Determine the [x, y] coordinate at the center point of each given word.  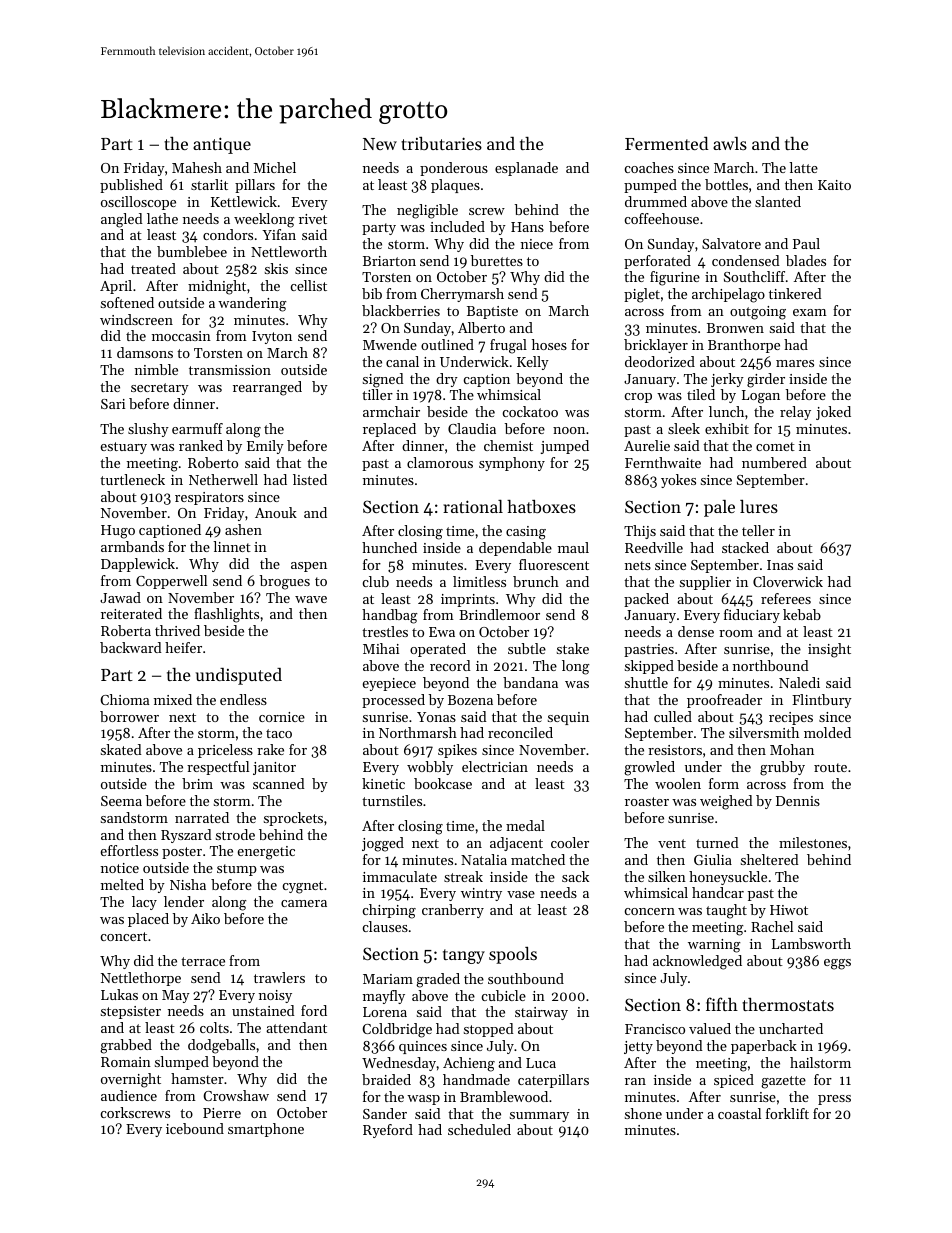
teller [758, 530]
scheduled [479, 1129]
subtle [527, 648]
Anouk [276, 512]
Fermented [667, 143]
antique [222, 145]
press [834, 1100]
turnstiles [392, 800]
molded [827, 732]
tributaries [441, 143]
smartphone [266, 1130]
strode [235, 834]
